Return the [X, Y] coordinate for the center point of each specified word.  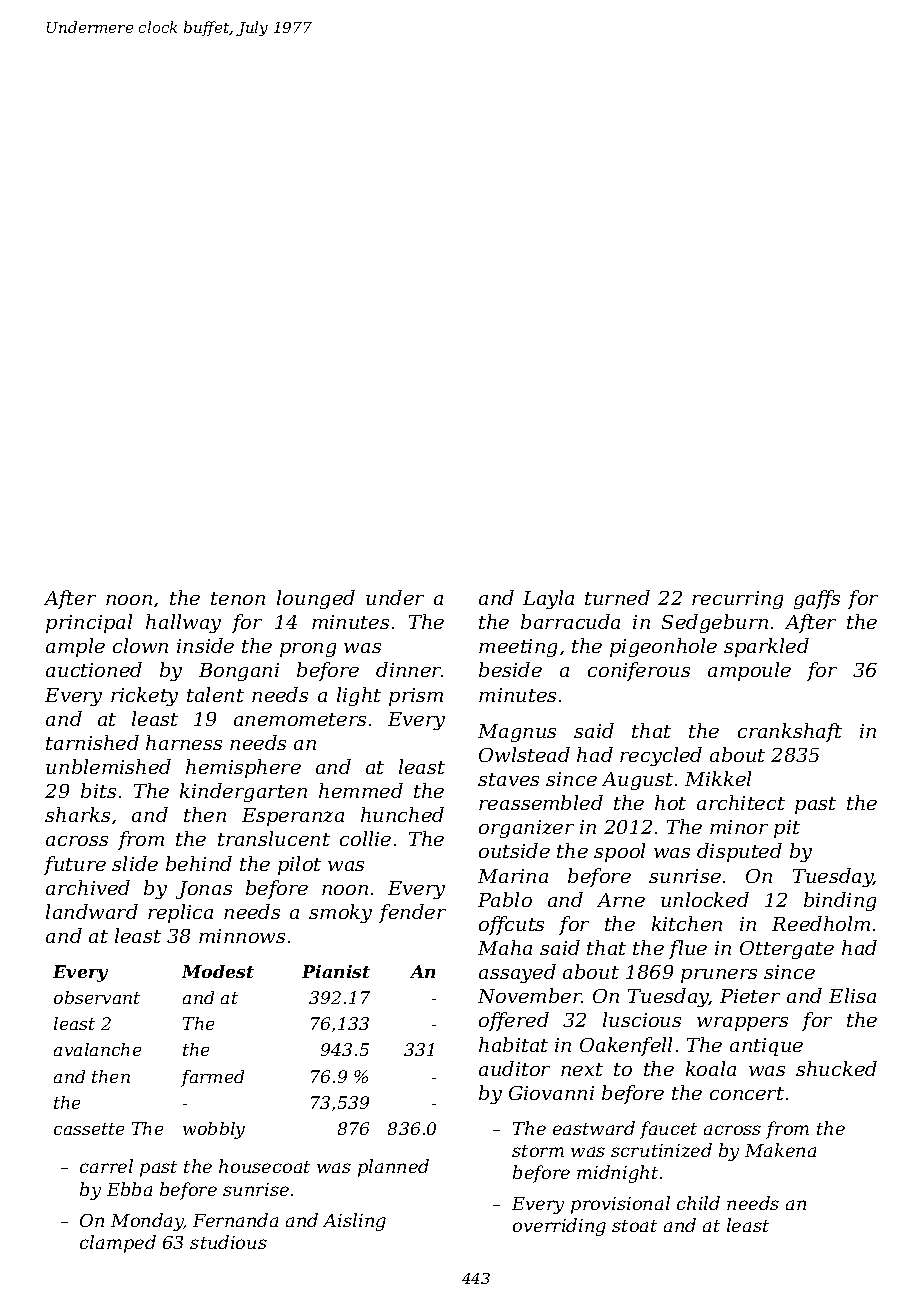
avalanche [97, 1049]
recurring [737, 600]
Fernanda [235, 1220]
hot [670, 802]
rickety [144, 696]
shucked [836, 1068]
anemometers [300, 719]
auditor [514, 1068]
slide [135, 863]
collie [365, 838]
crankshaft [790, 732]
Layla [548, 599]
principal [89, 623]
